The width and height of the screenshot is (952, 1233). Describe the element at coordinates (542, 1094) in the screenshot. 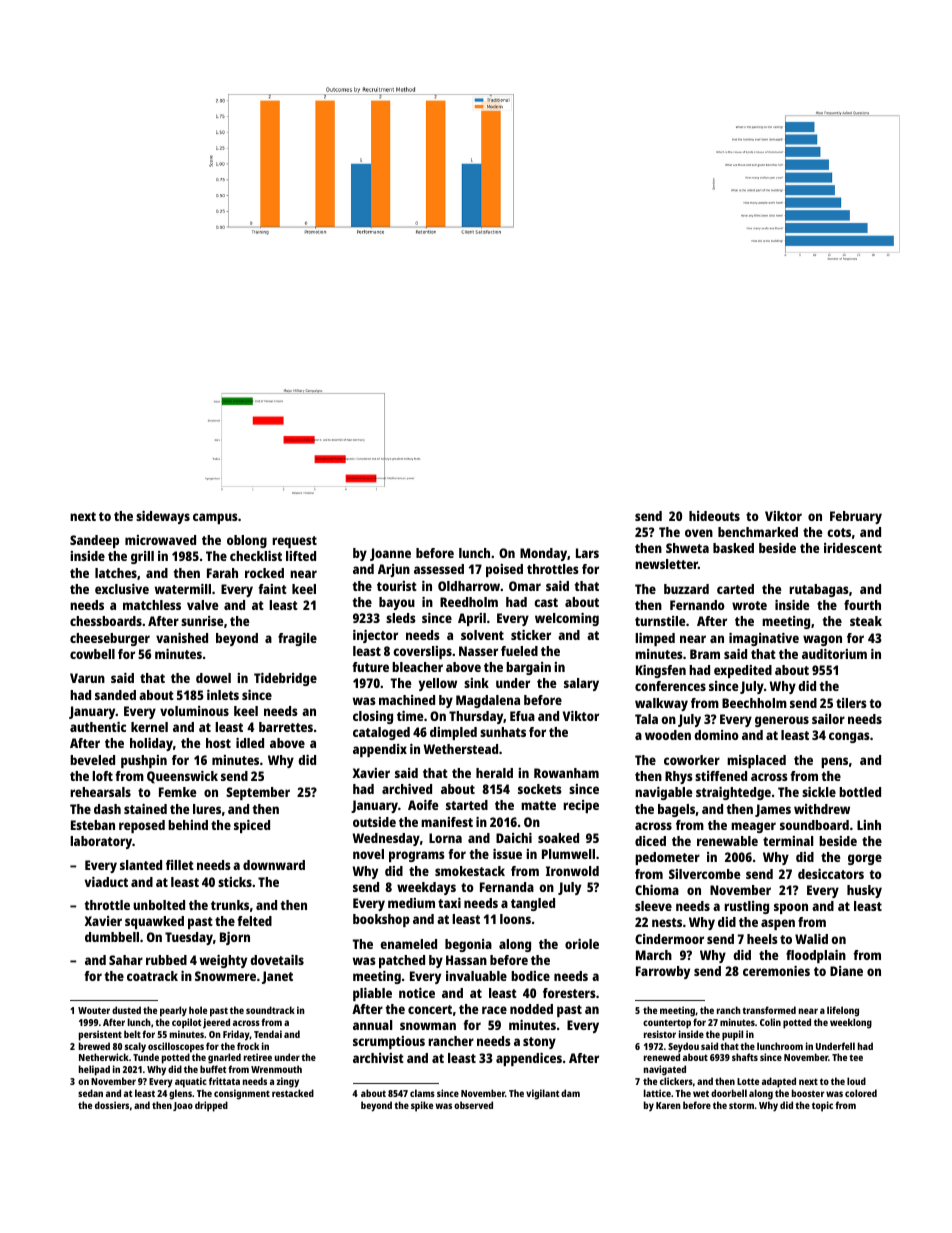

I see `vigilant` at that location.
